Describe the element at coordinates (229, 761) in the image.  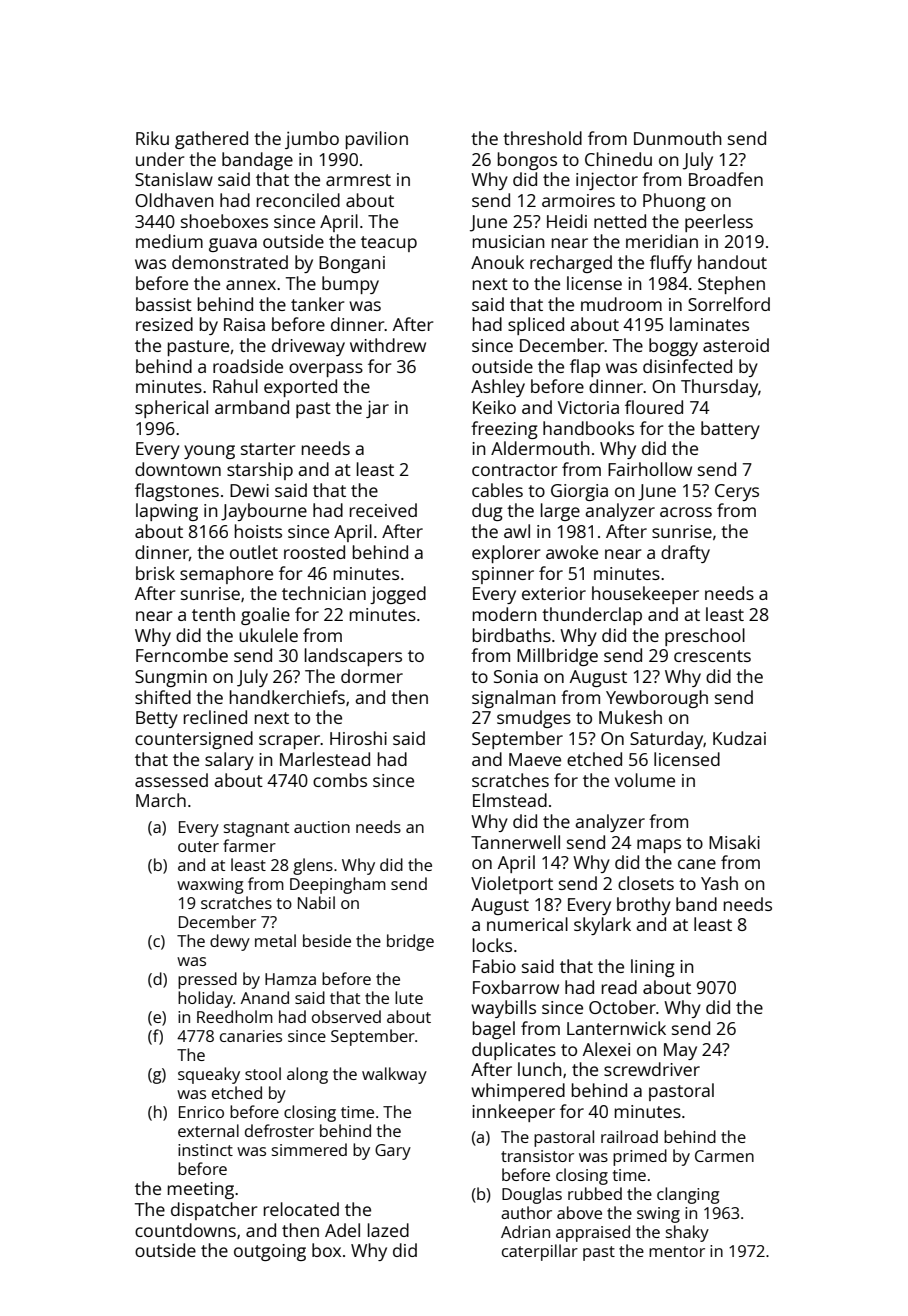
I see `salary` at that location.
